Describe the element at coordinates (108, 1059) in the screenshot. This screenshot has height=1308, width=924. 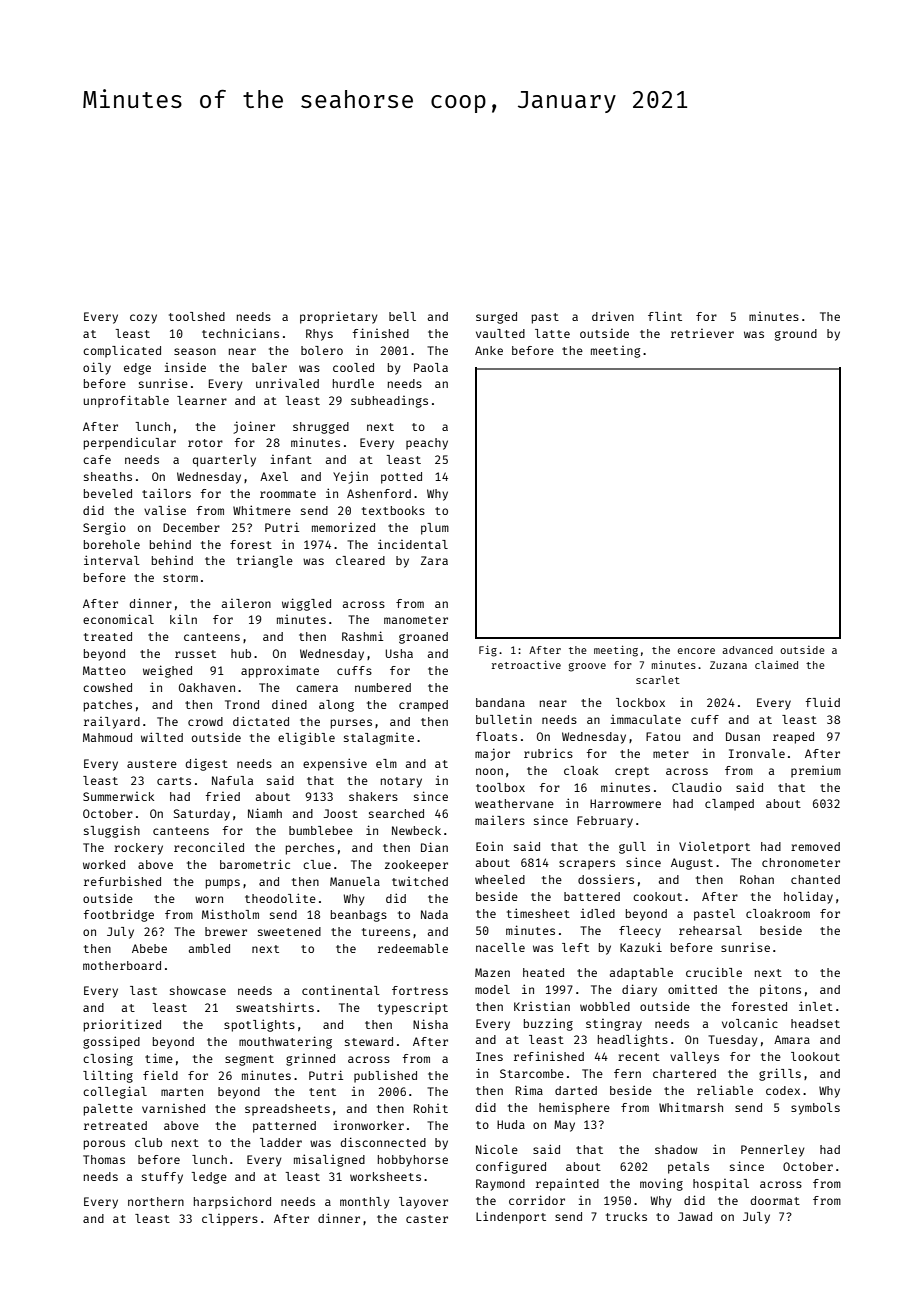
I see `closing` at that location.
